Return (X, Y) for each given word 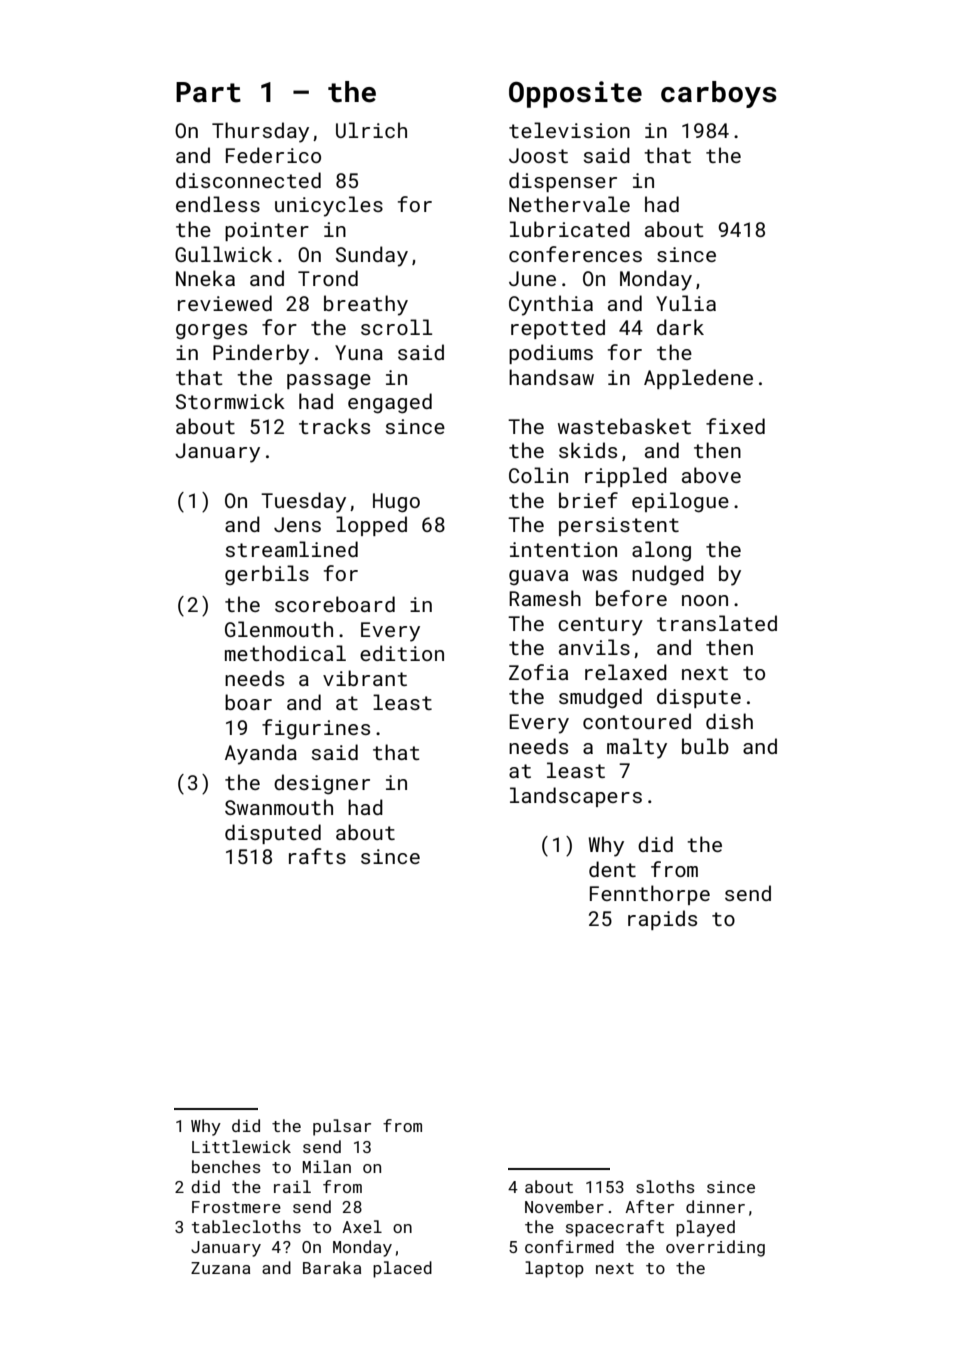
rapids (662, 920)
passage (329, 382)
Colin (538, 475)
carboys (719, 94)
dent (612, 869)
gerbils (267, 575)
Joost (538, 155)
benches (226, 1166)
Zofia (538, 672)
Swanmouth (279, 807)
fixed (735, 426)
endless (218, 204)
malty (637, 748)
